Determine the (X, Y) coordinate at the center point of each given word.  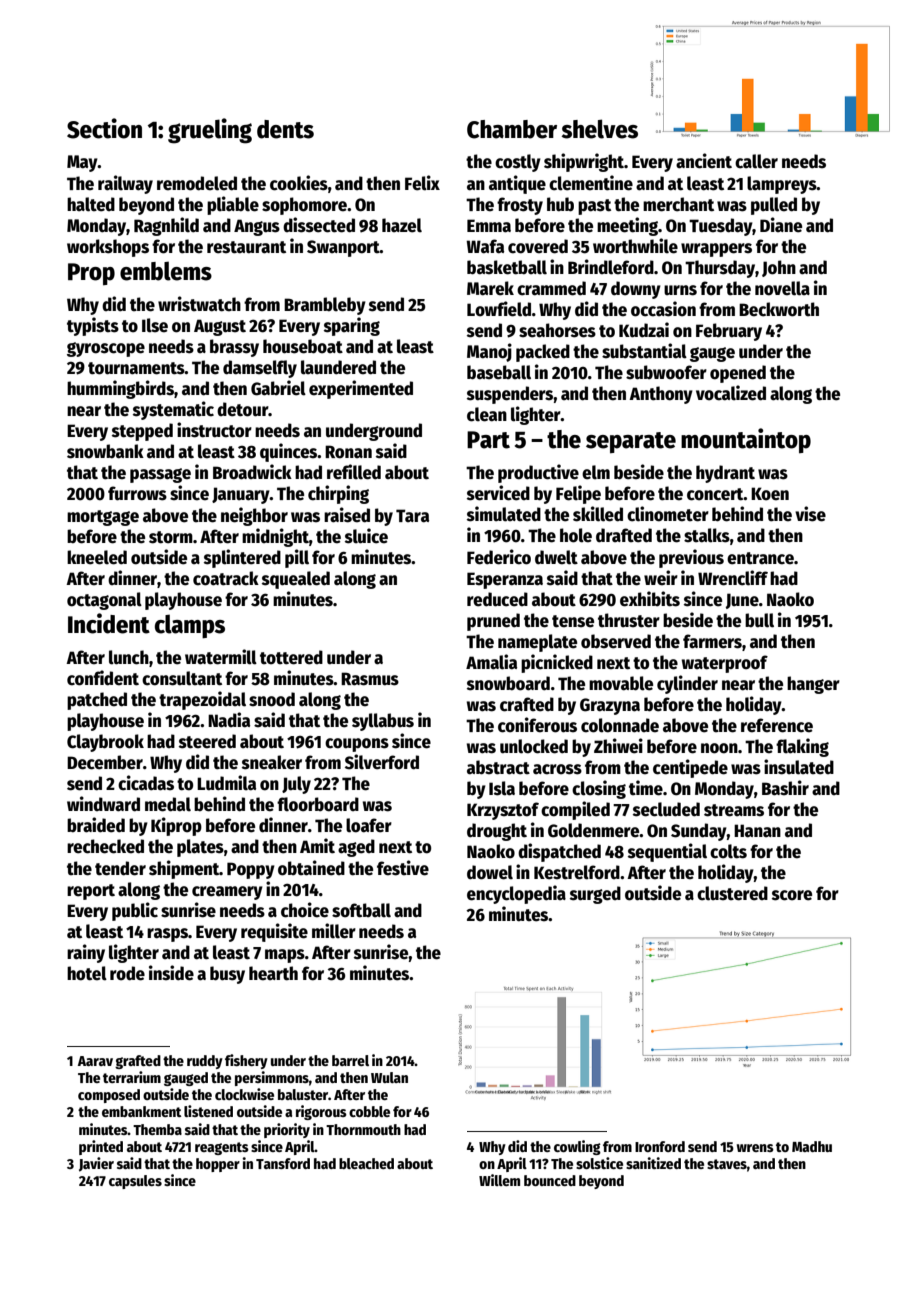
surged (595, 895)
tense (573, 621)
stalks (707, 535)
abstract (498, 767)
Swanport (343, 248)
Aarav (95, 1061)
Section (104, 128)
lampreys (782, 185)
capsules (135, 1182)
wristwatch (199, 304)
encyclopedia (516, 894)
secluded (666, 809)
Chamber (512, 129)
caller (756, 161)
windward (103, 804)
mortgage (103, 518)
